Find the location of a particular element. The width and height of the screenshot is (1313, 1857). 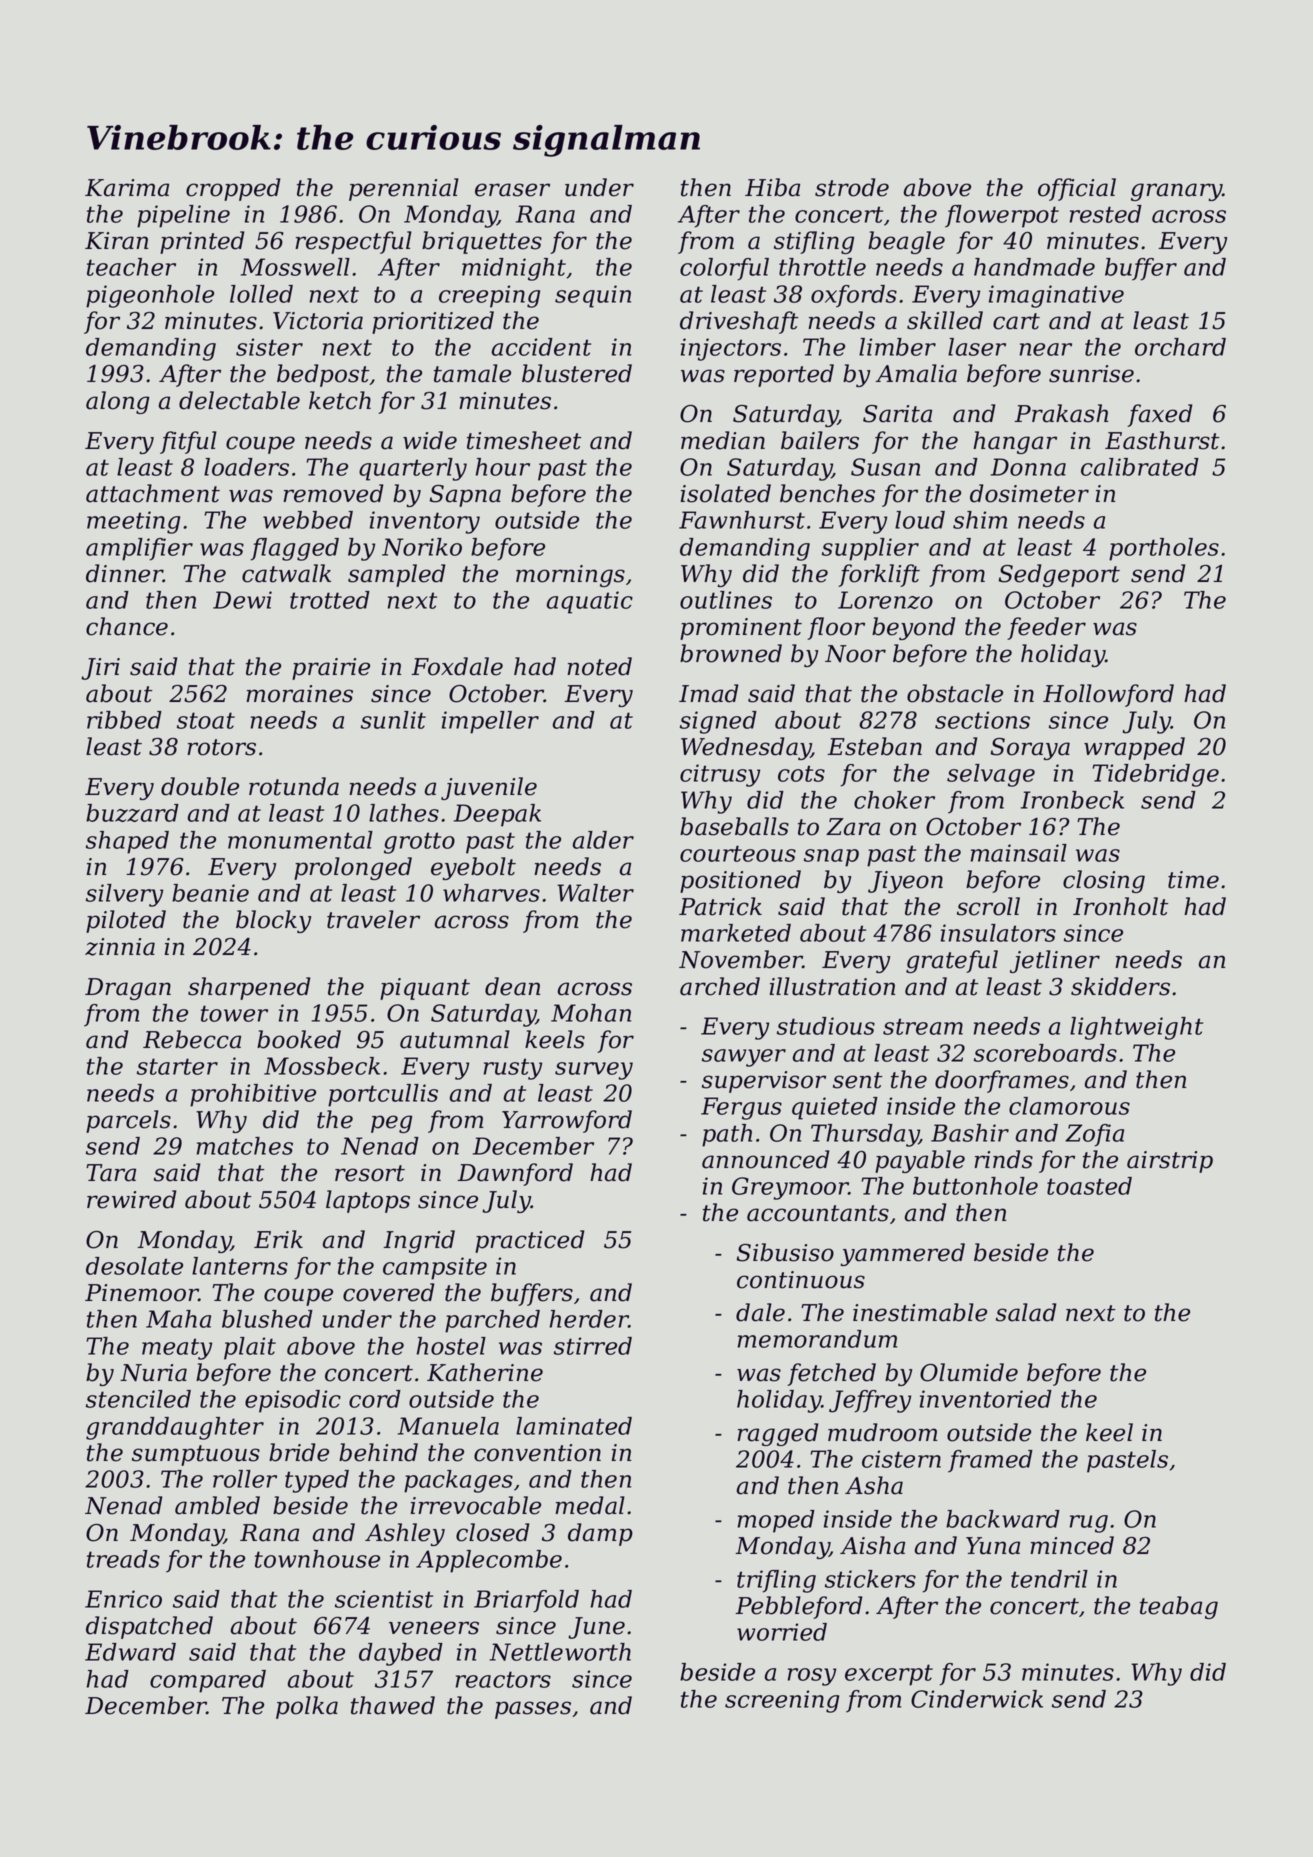

rested is located at coordinates (1106, 214).
